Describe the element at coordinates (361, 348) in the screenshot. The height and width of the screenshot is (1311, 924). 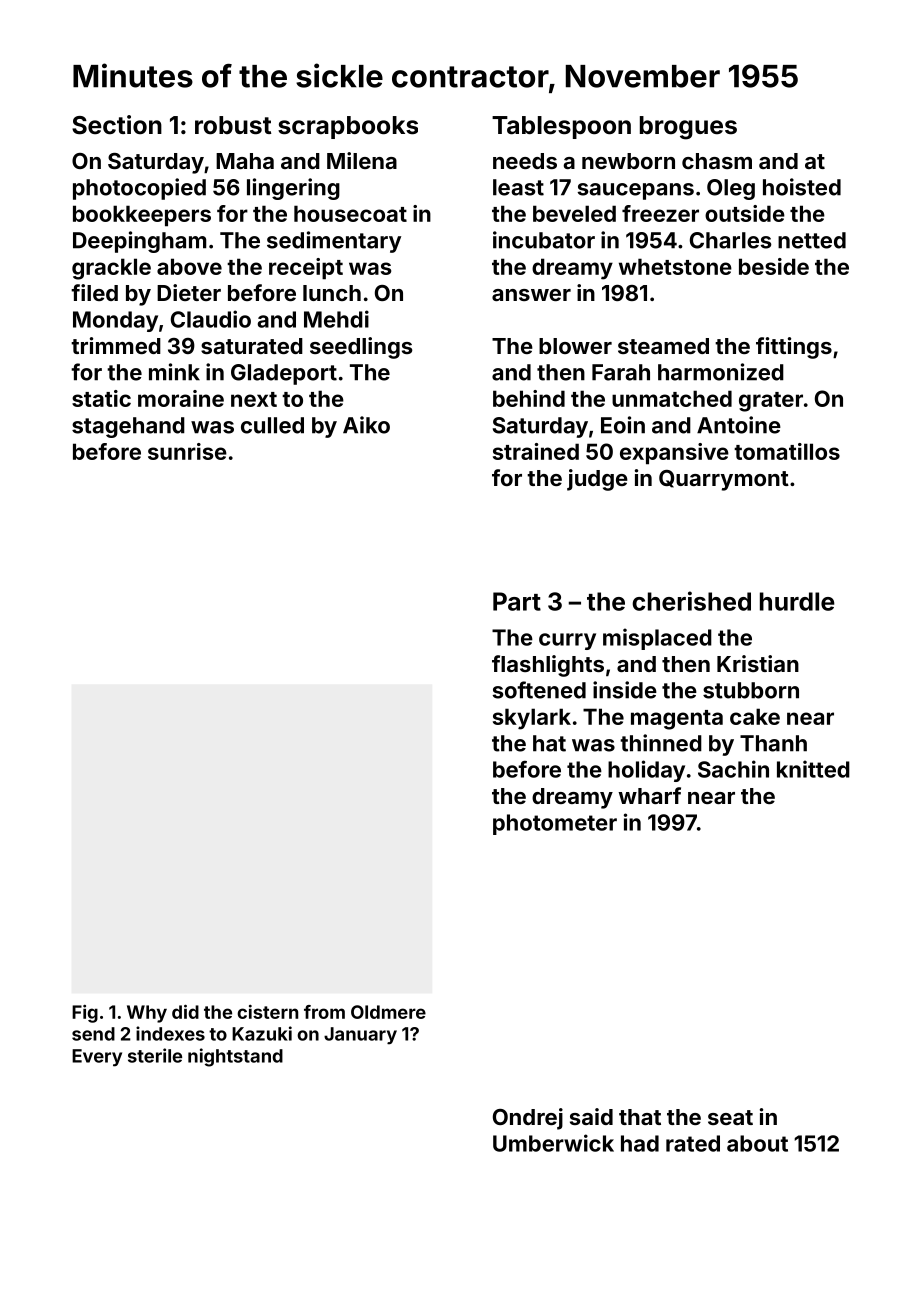
I see `seedlings` at that location.
